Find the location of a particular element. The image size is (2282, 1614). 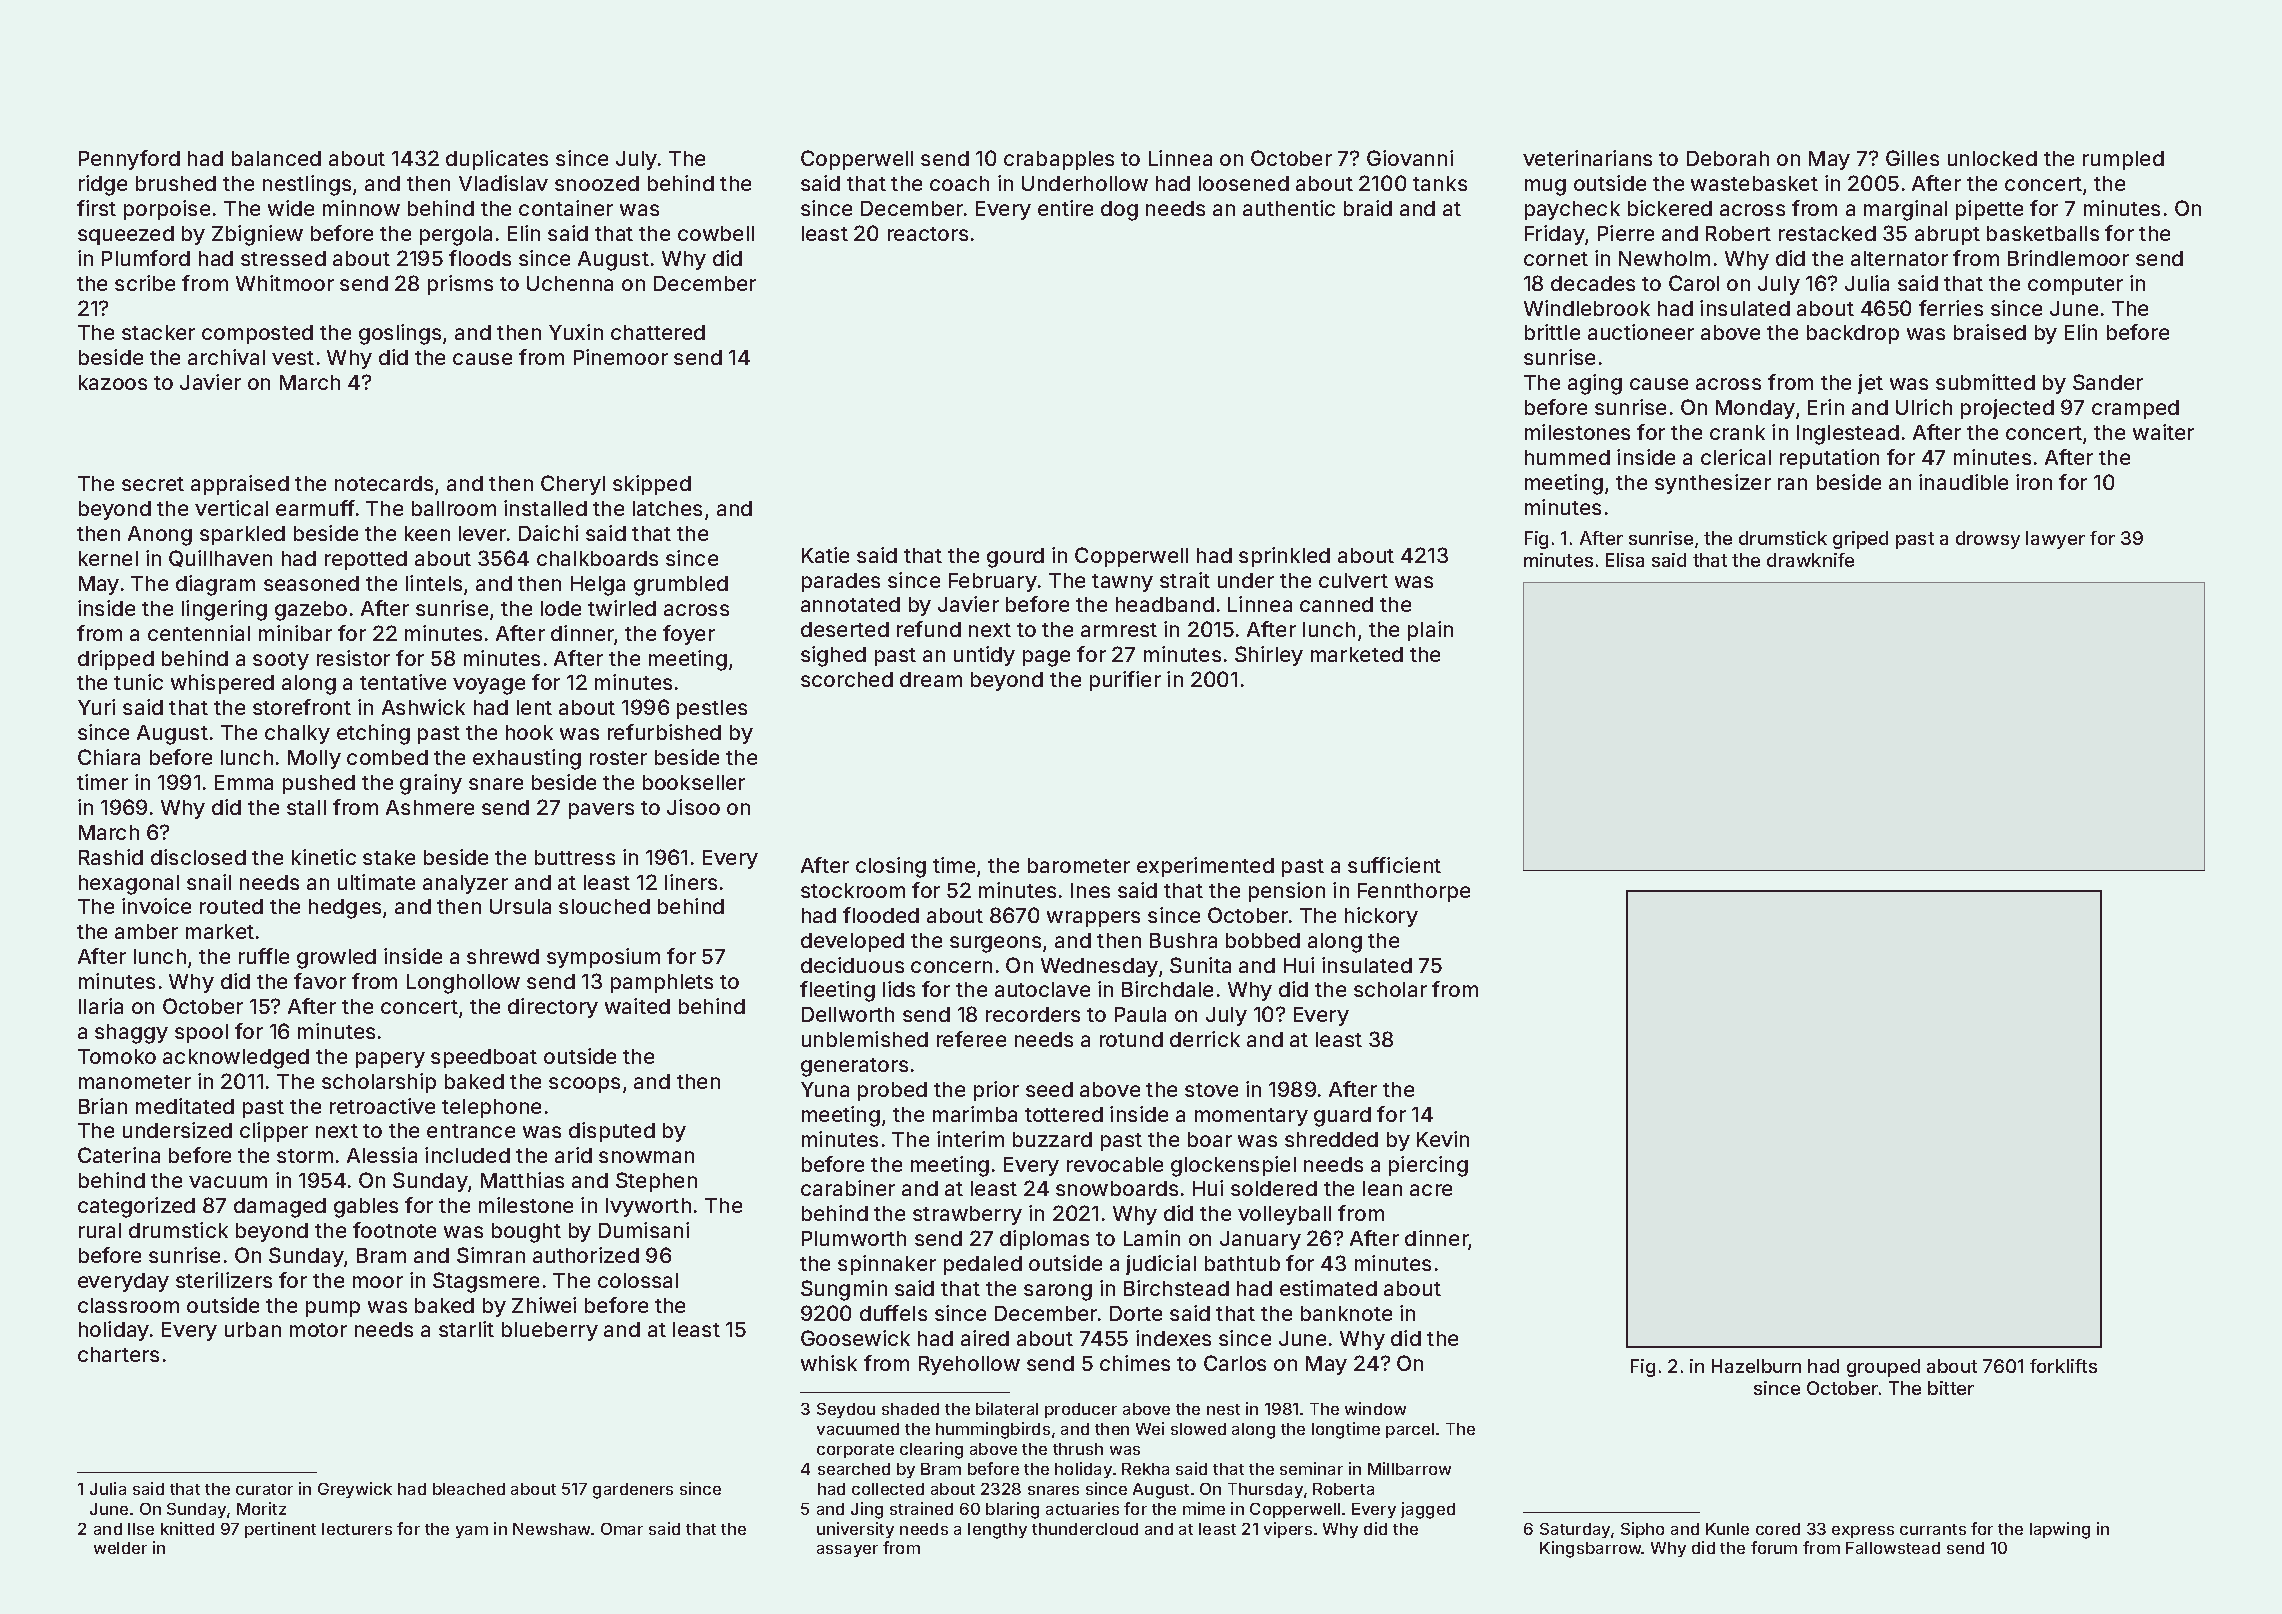

acre is located at coordinates (1431, 1190).
